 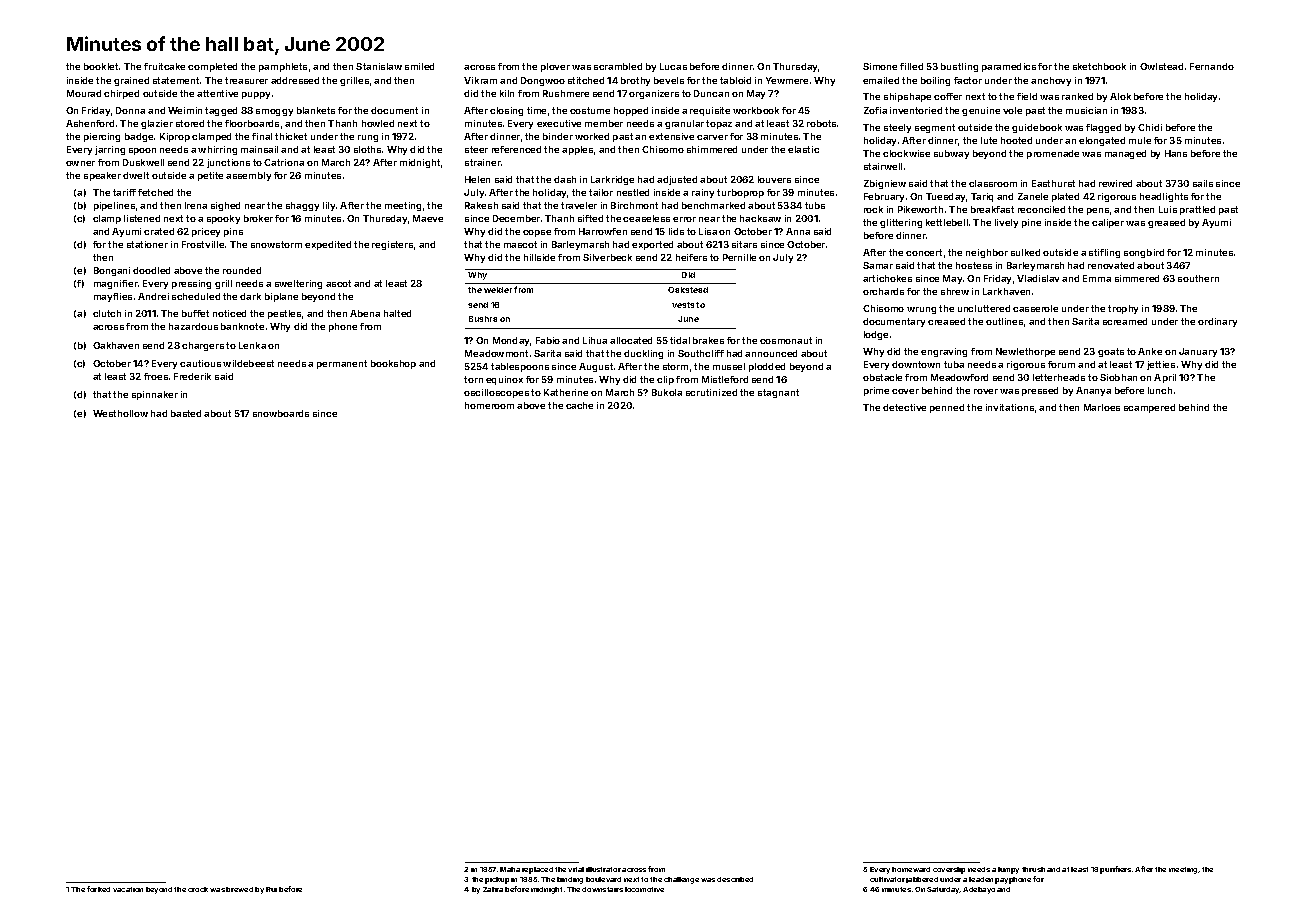 What do you see at coordinates (673, 66) in the screenshot?
I see `Lucas` at bounding box center [673, 66].
